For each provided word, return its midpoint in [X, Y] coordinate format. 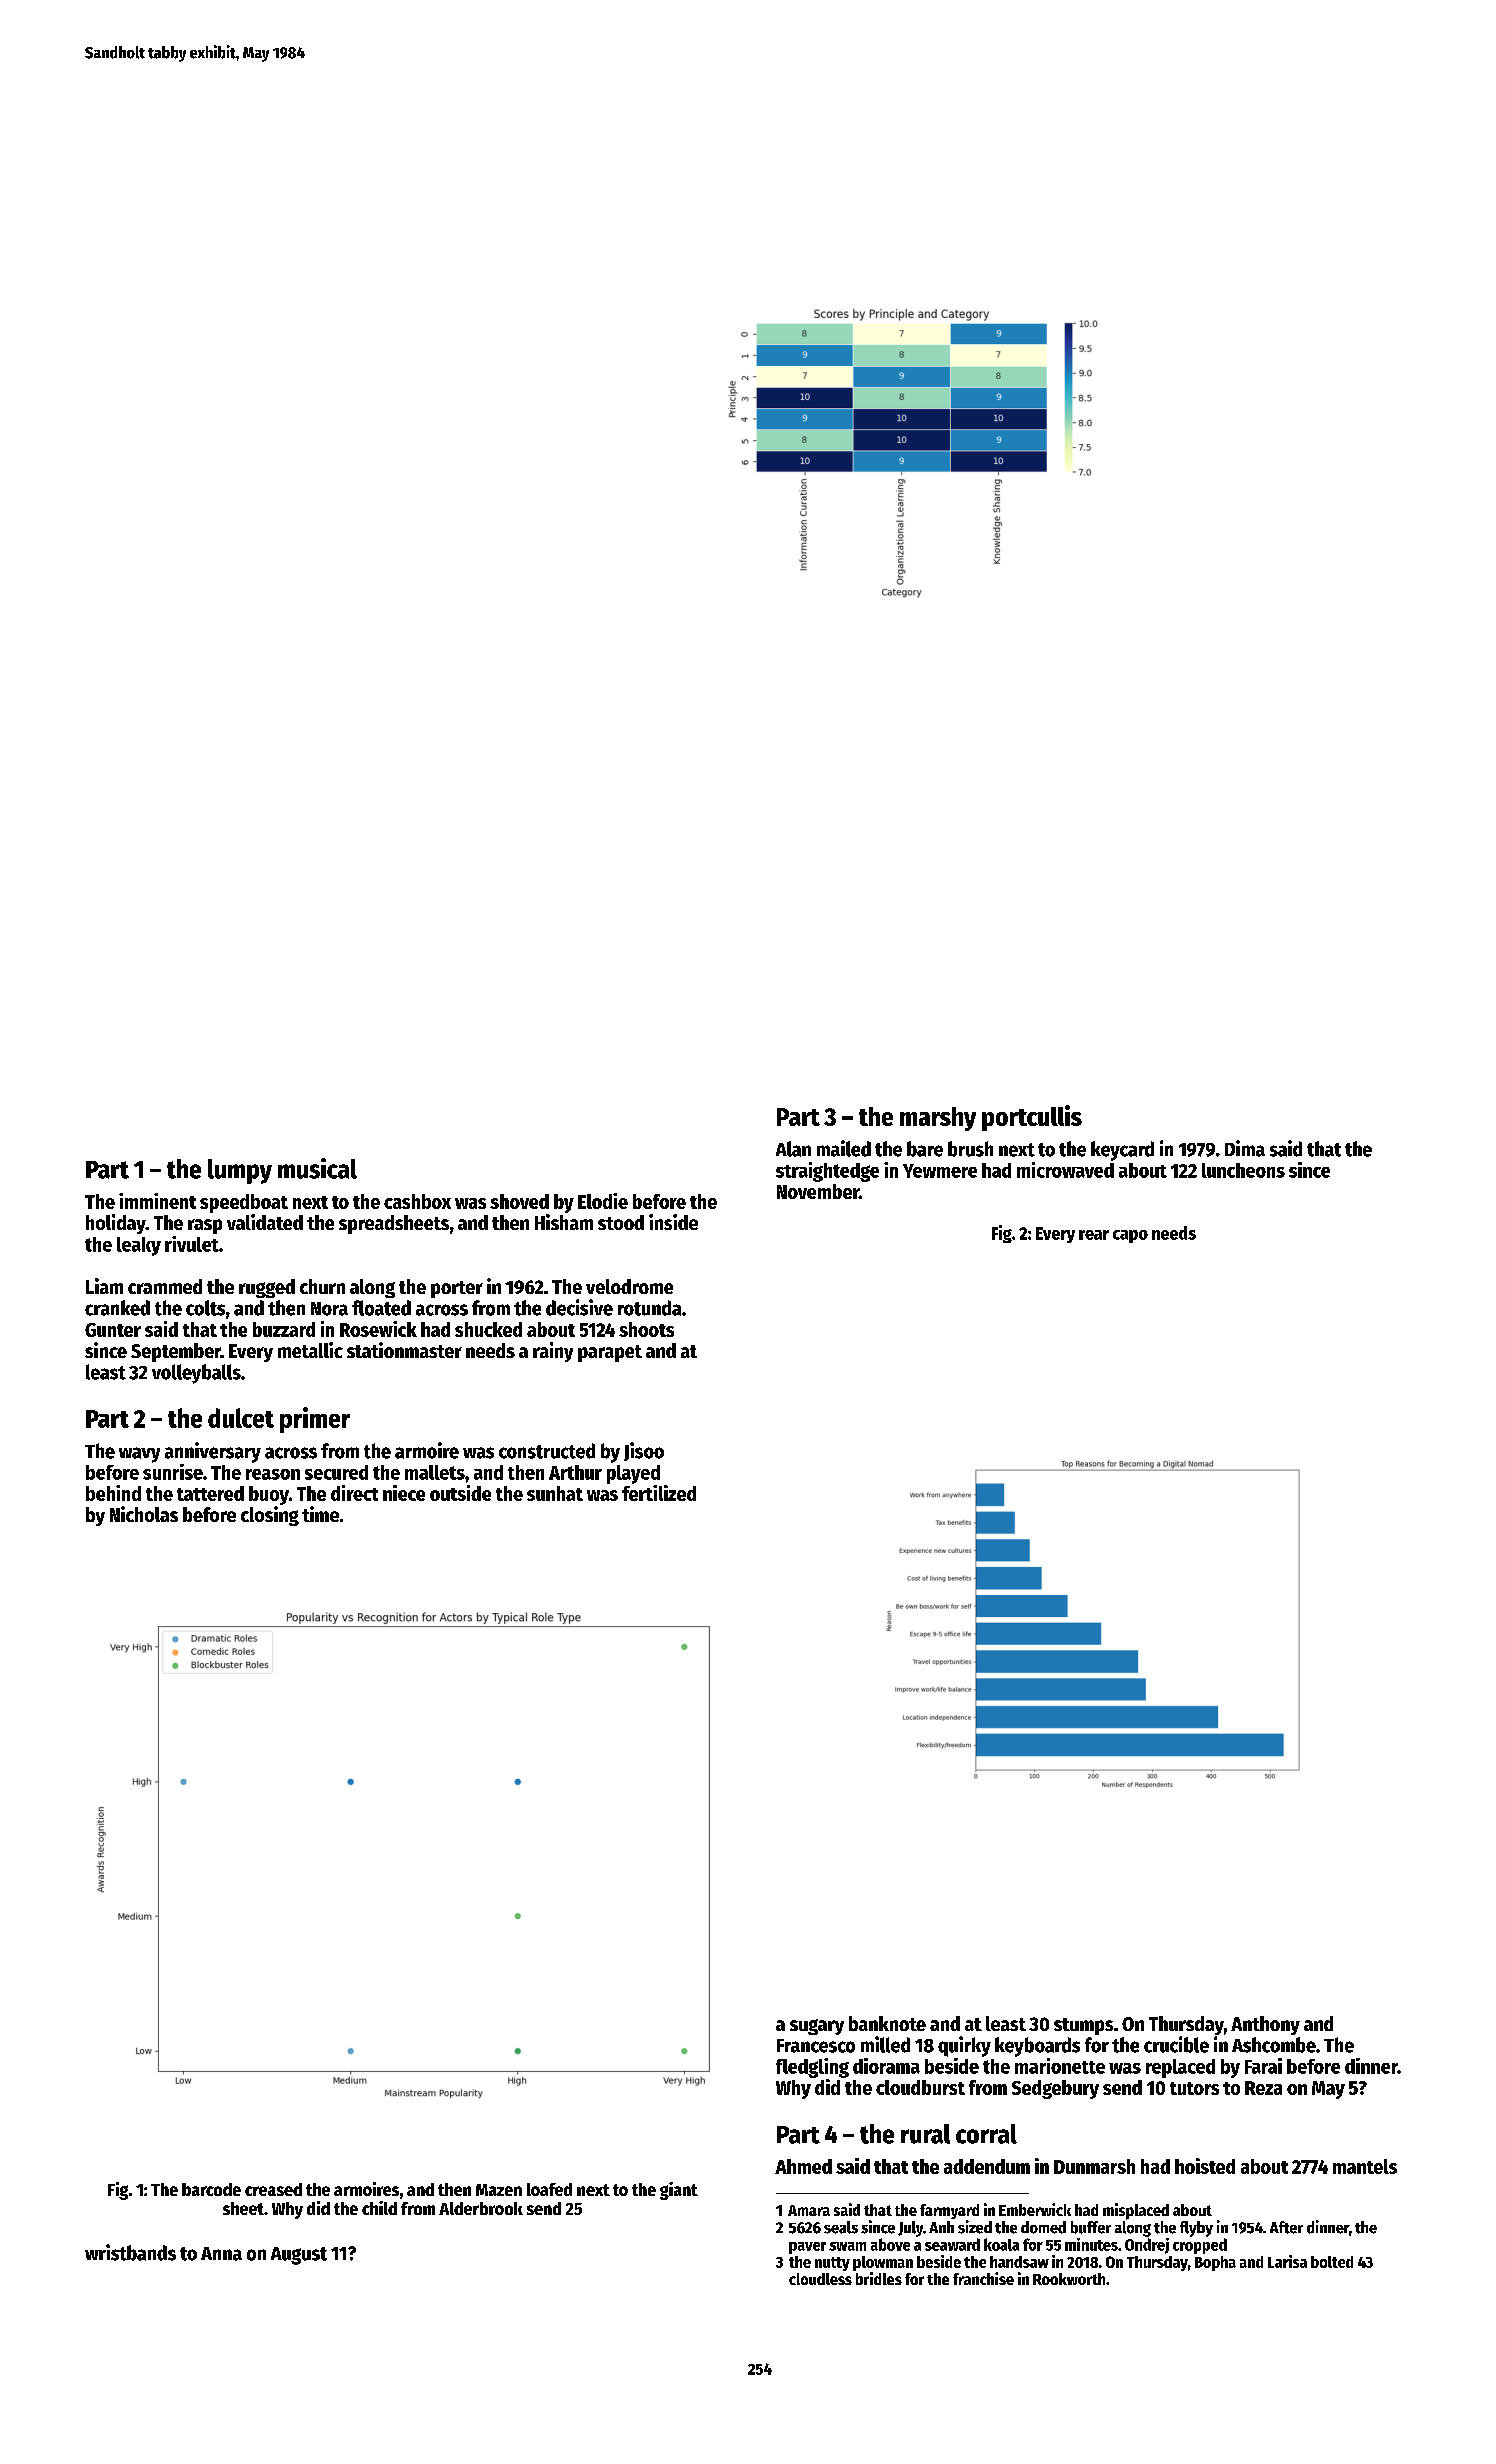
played [633, 1474]
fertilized [659, 1493]
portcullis [1032, 1118]
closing [270, 1516]
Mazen [499, 2190]
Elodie [603, 1201]
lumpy [240, 1171]
